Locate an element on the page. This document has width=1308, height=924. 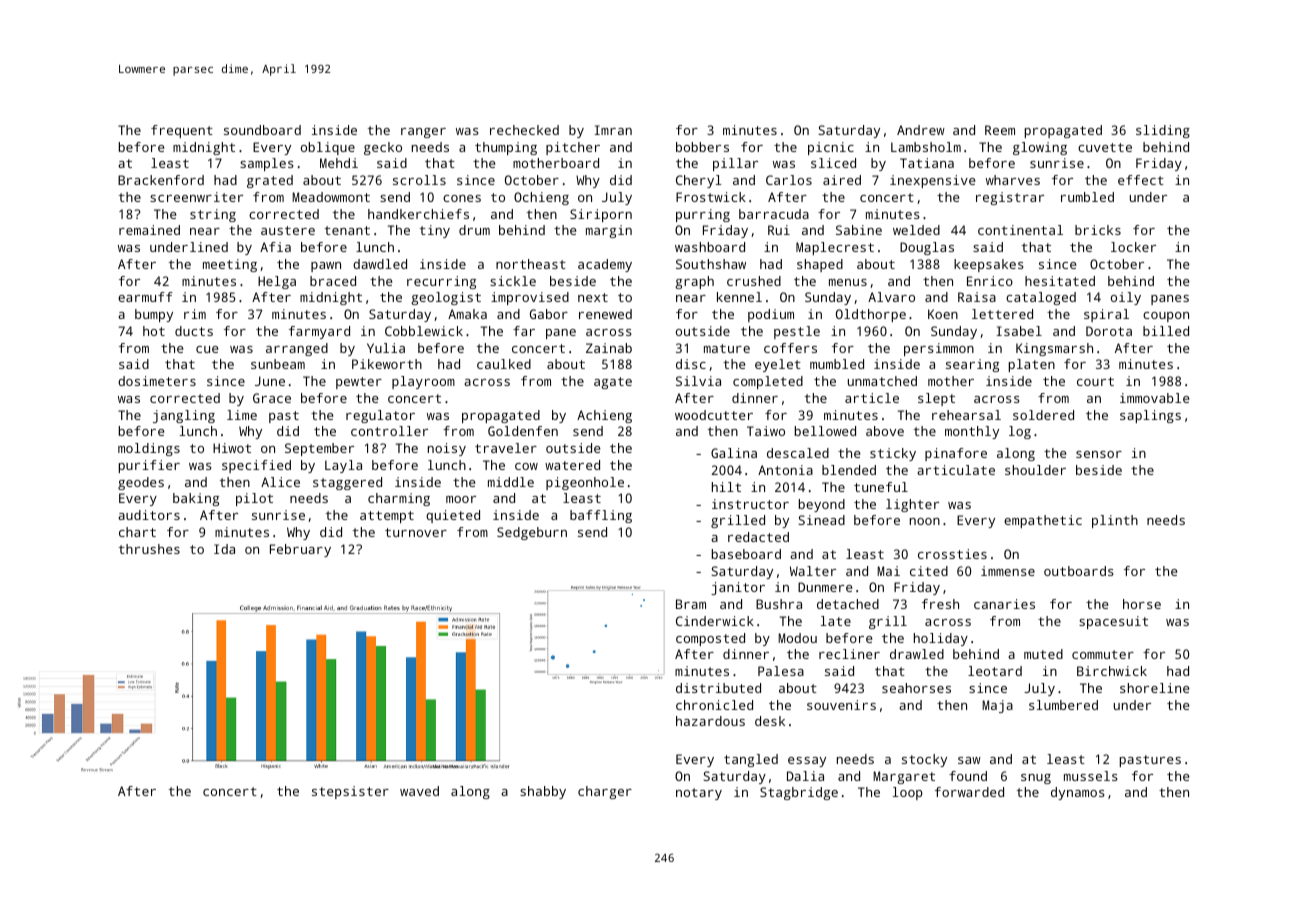
soundboard is located at coordinates (262, 130).
